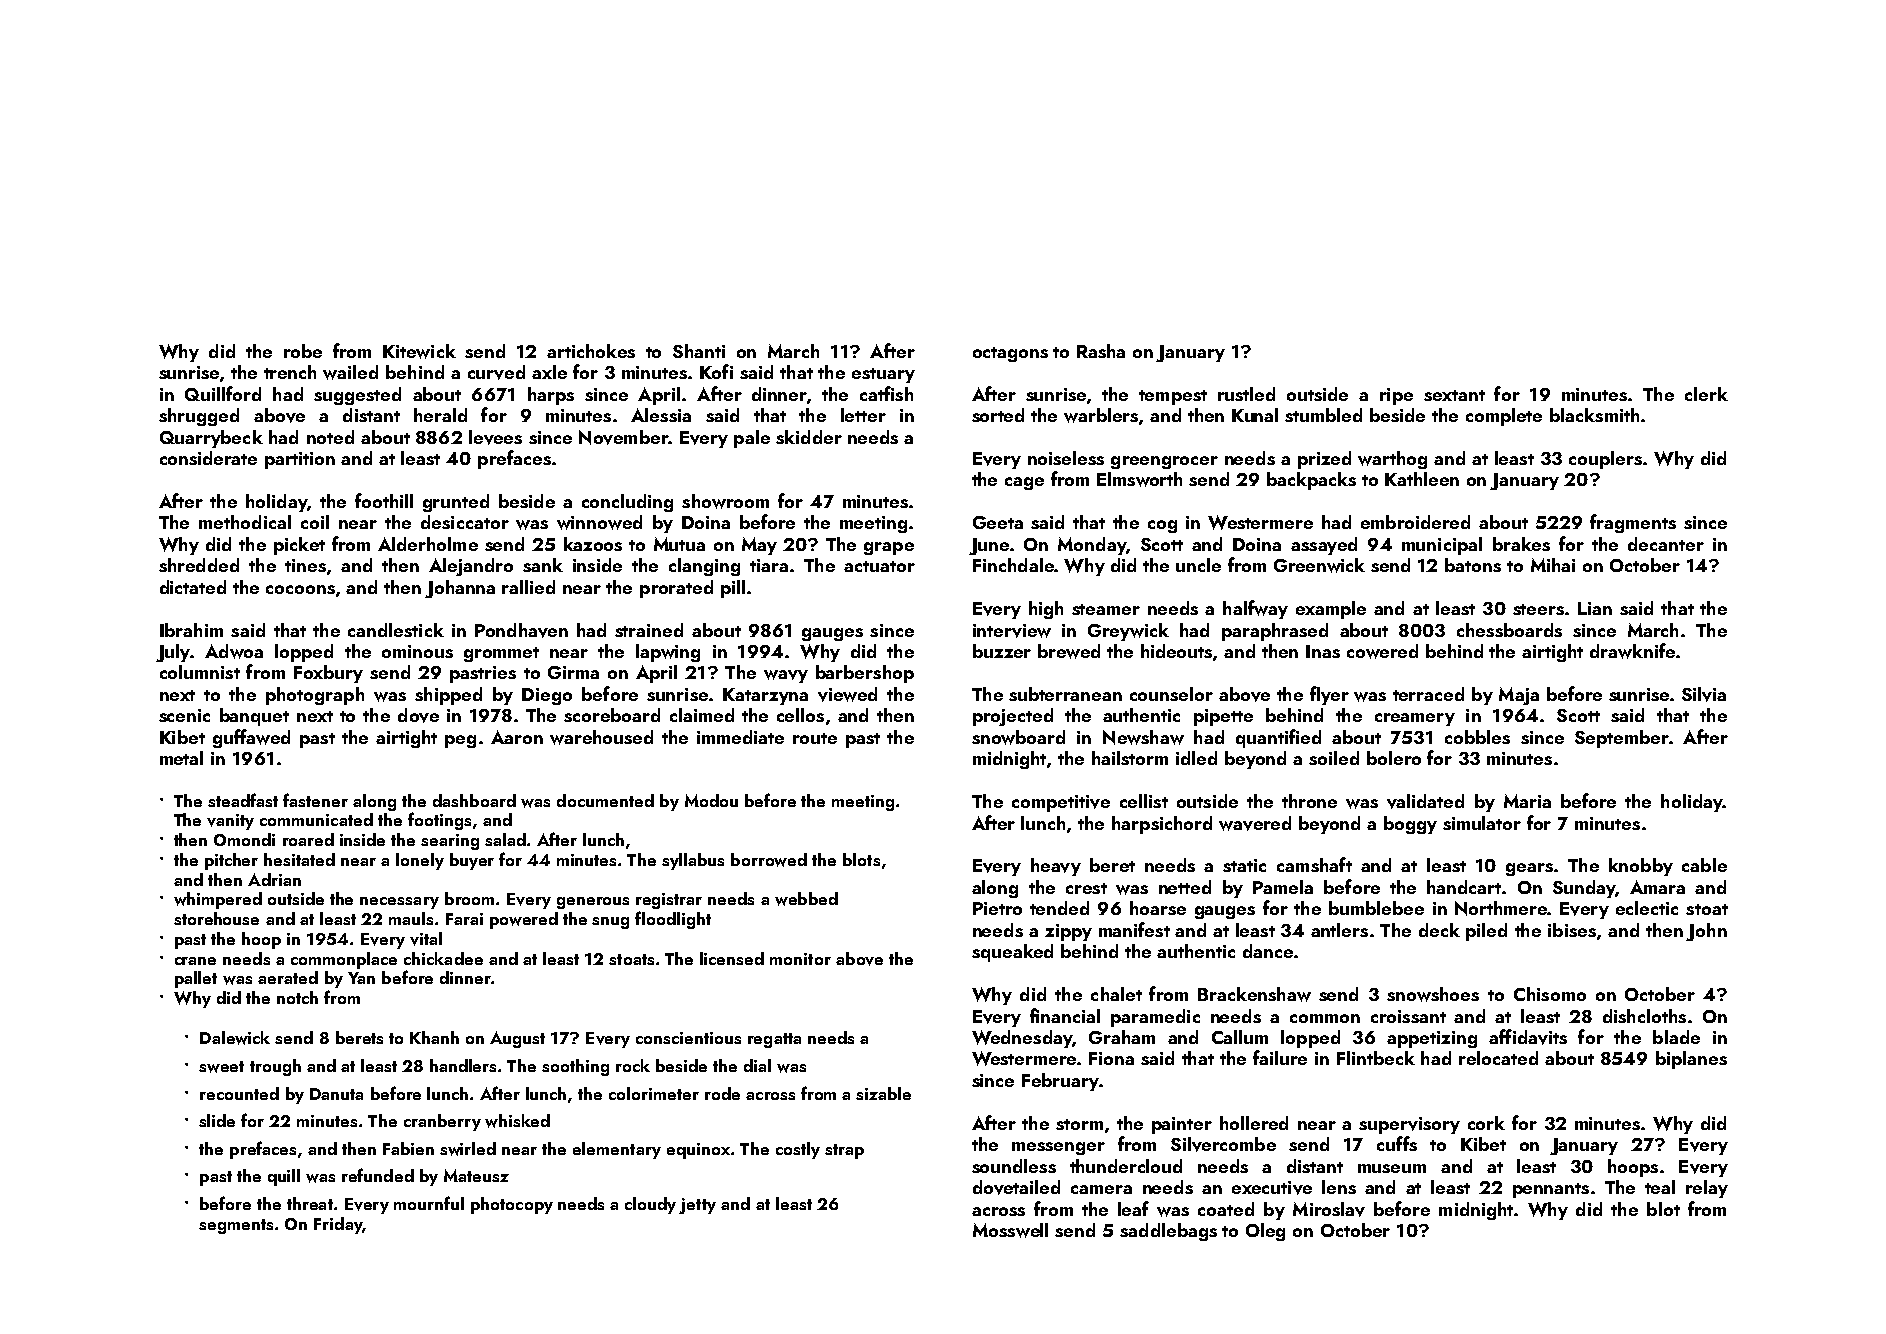 This screenshot has height=1334, width=1886. Describe the element at coordinates (1519, 696) in the screenshot. I see `Maja` at that location.
